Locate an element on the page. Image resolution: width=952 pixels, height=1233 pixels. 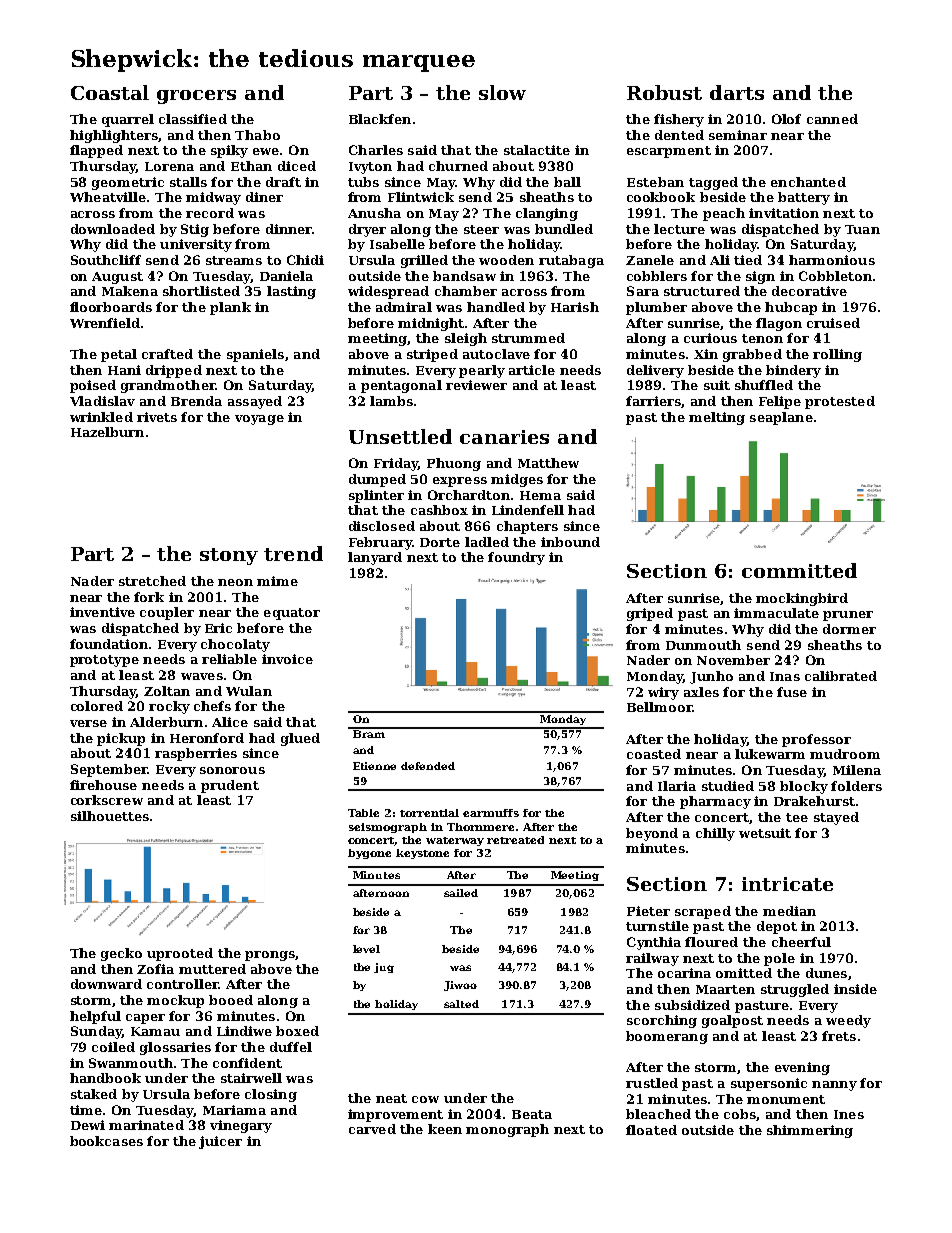
canned is located at coordinates (832, 119).
